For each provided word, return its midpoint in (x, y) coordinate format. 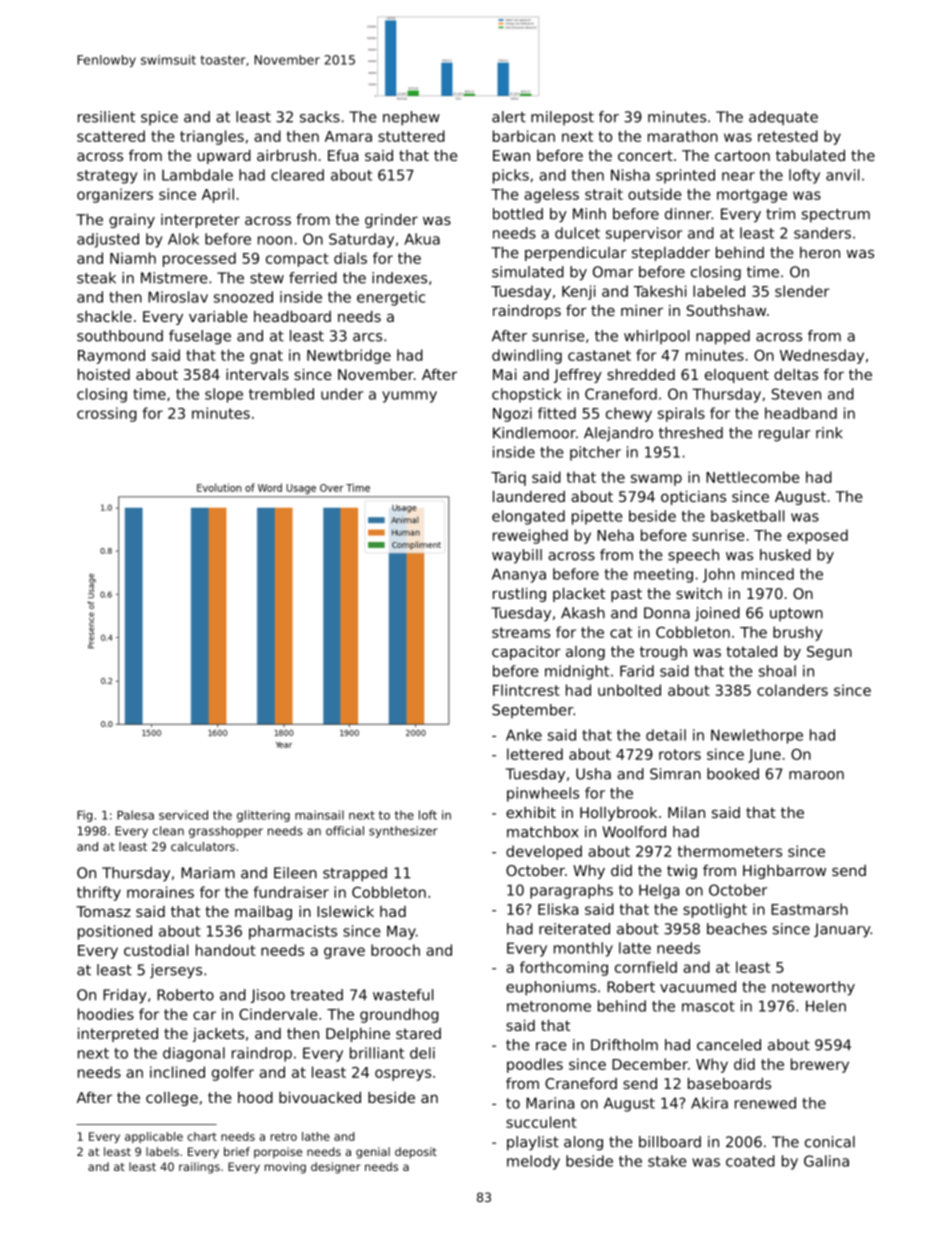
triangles (212, 137)
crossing (107, 414)
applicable (154, 1137)
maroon (816, 775)
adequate (783, 118)
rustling (519, 595)
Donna (667, 613)
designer (336, 1168)
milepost (562, 118)
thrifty (99, 893)
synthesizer (403, 832)
